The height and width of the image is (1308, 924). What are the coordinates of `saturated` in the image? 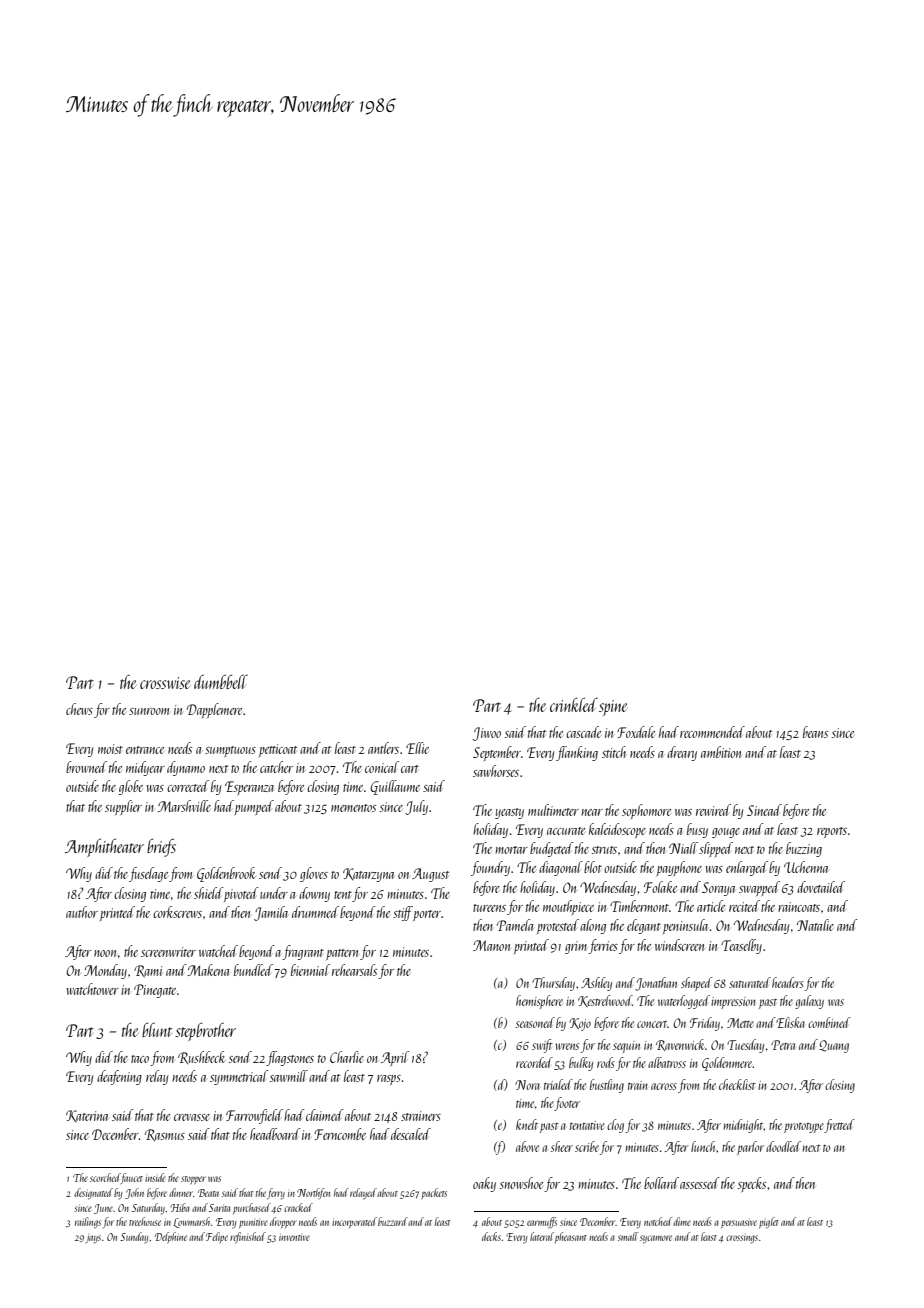 It's located at (750, 982).
